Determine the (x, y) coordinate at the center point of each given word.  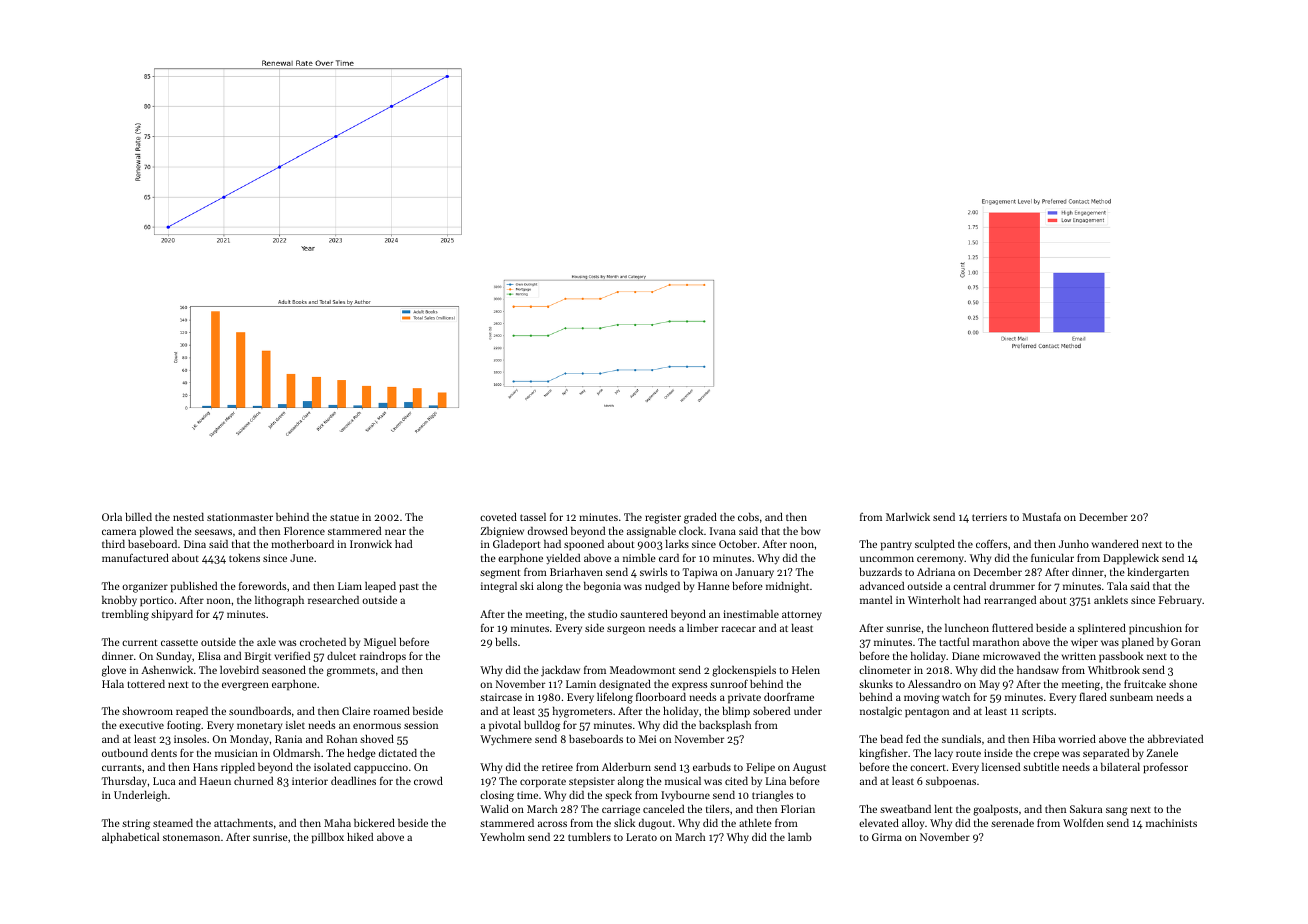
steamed (173, 823)
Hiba (1044, 739)
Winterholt (934, 600)
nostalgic (881, 712)
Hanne (714, 586)
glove (114, 671)
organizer (145, 587)
